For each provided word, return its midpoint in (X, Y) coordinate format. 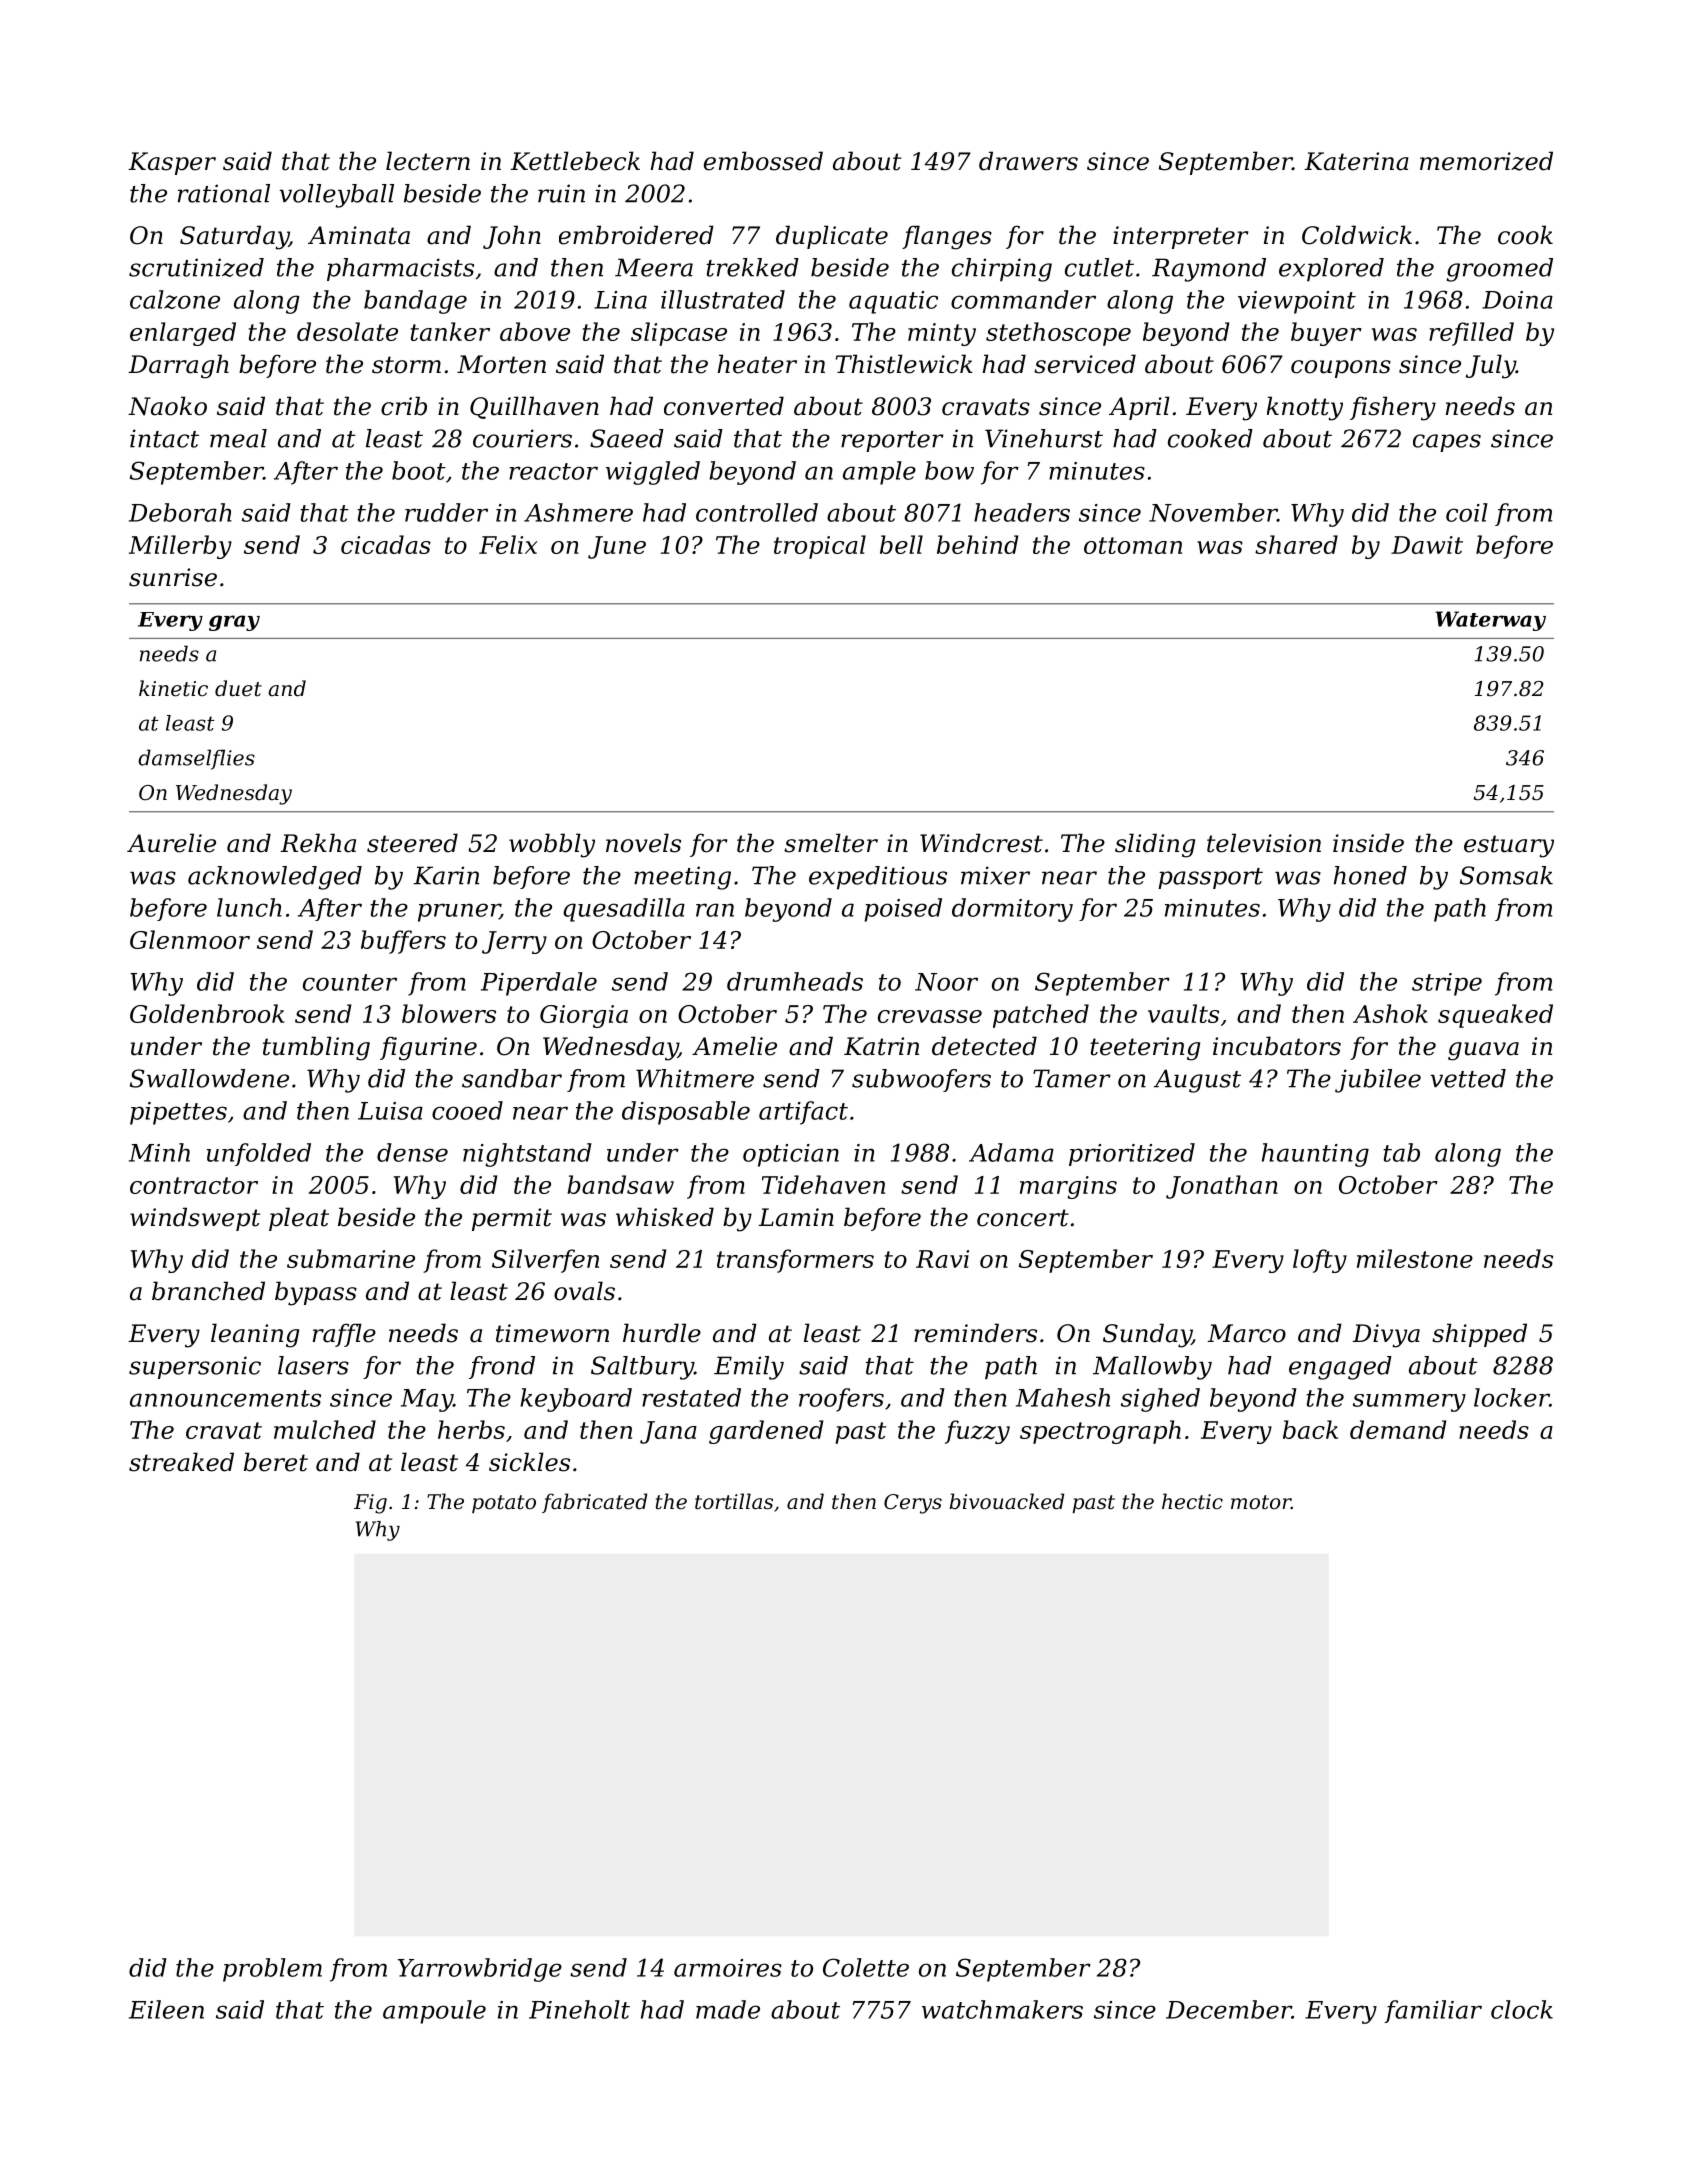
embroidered (636, 235)
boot (419, 470)
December (1229, 2009)
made (728, 2009)
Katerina (1356, 161)
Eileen (166, 2009)
